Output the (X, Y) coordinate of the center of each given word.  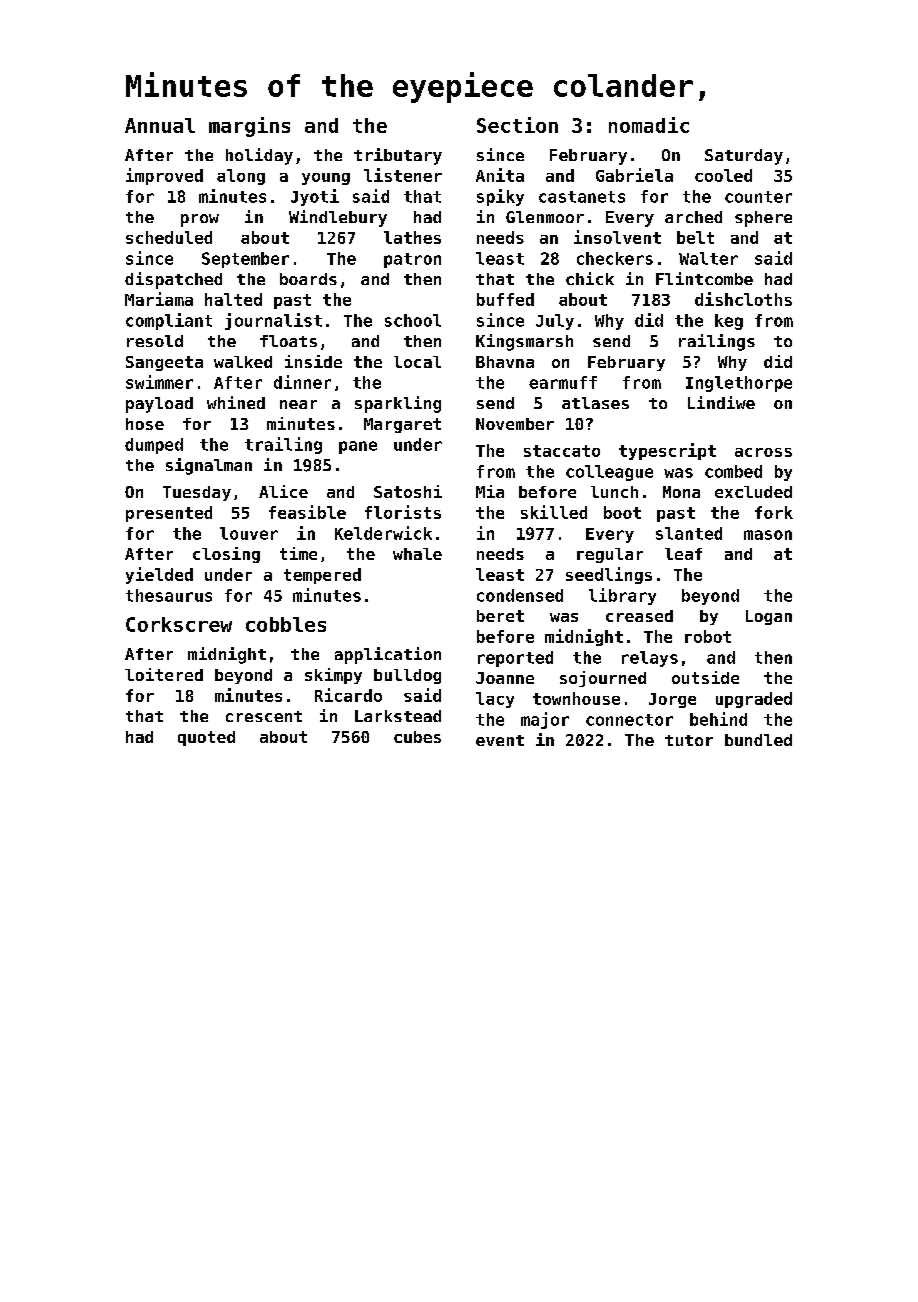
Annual (160, 125)
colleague (609, 473)
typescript (667, 451)
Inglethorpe (739, 384)
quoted (206, 738)
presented (169, 514)
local (417, 362)
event (500, 740)
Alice (283, 491)
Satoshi (408, 491)
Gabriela (634, 175)
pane (358, 447)
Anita (500, 175)
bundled (758, 740)
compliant (169, 321)
